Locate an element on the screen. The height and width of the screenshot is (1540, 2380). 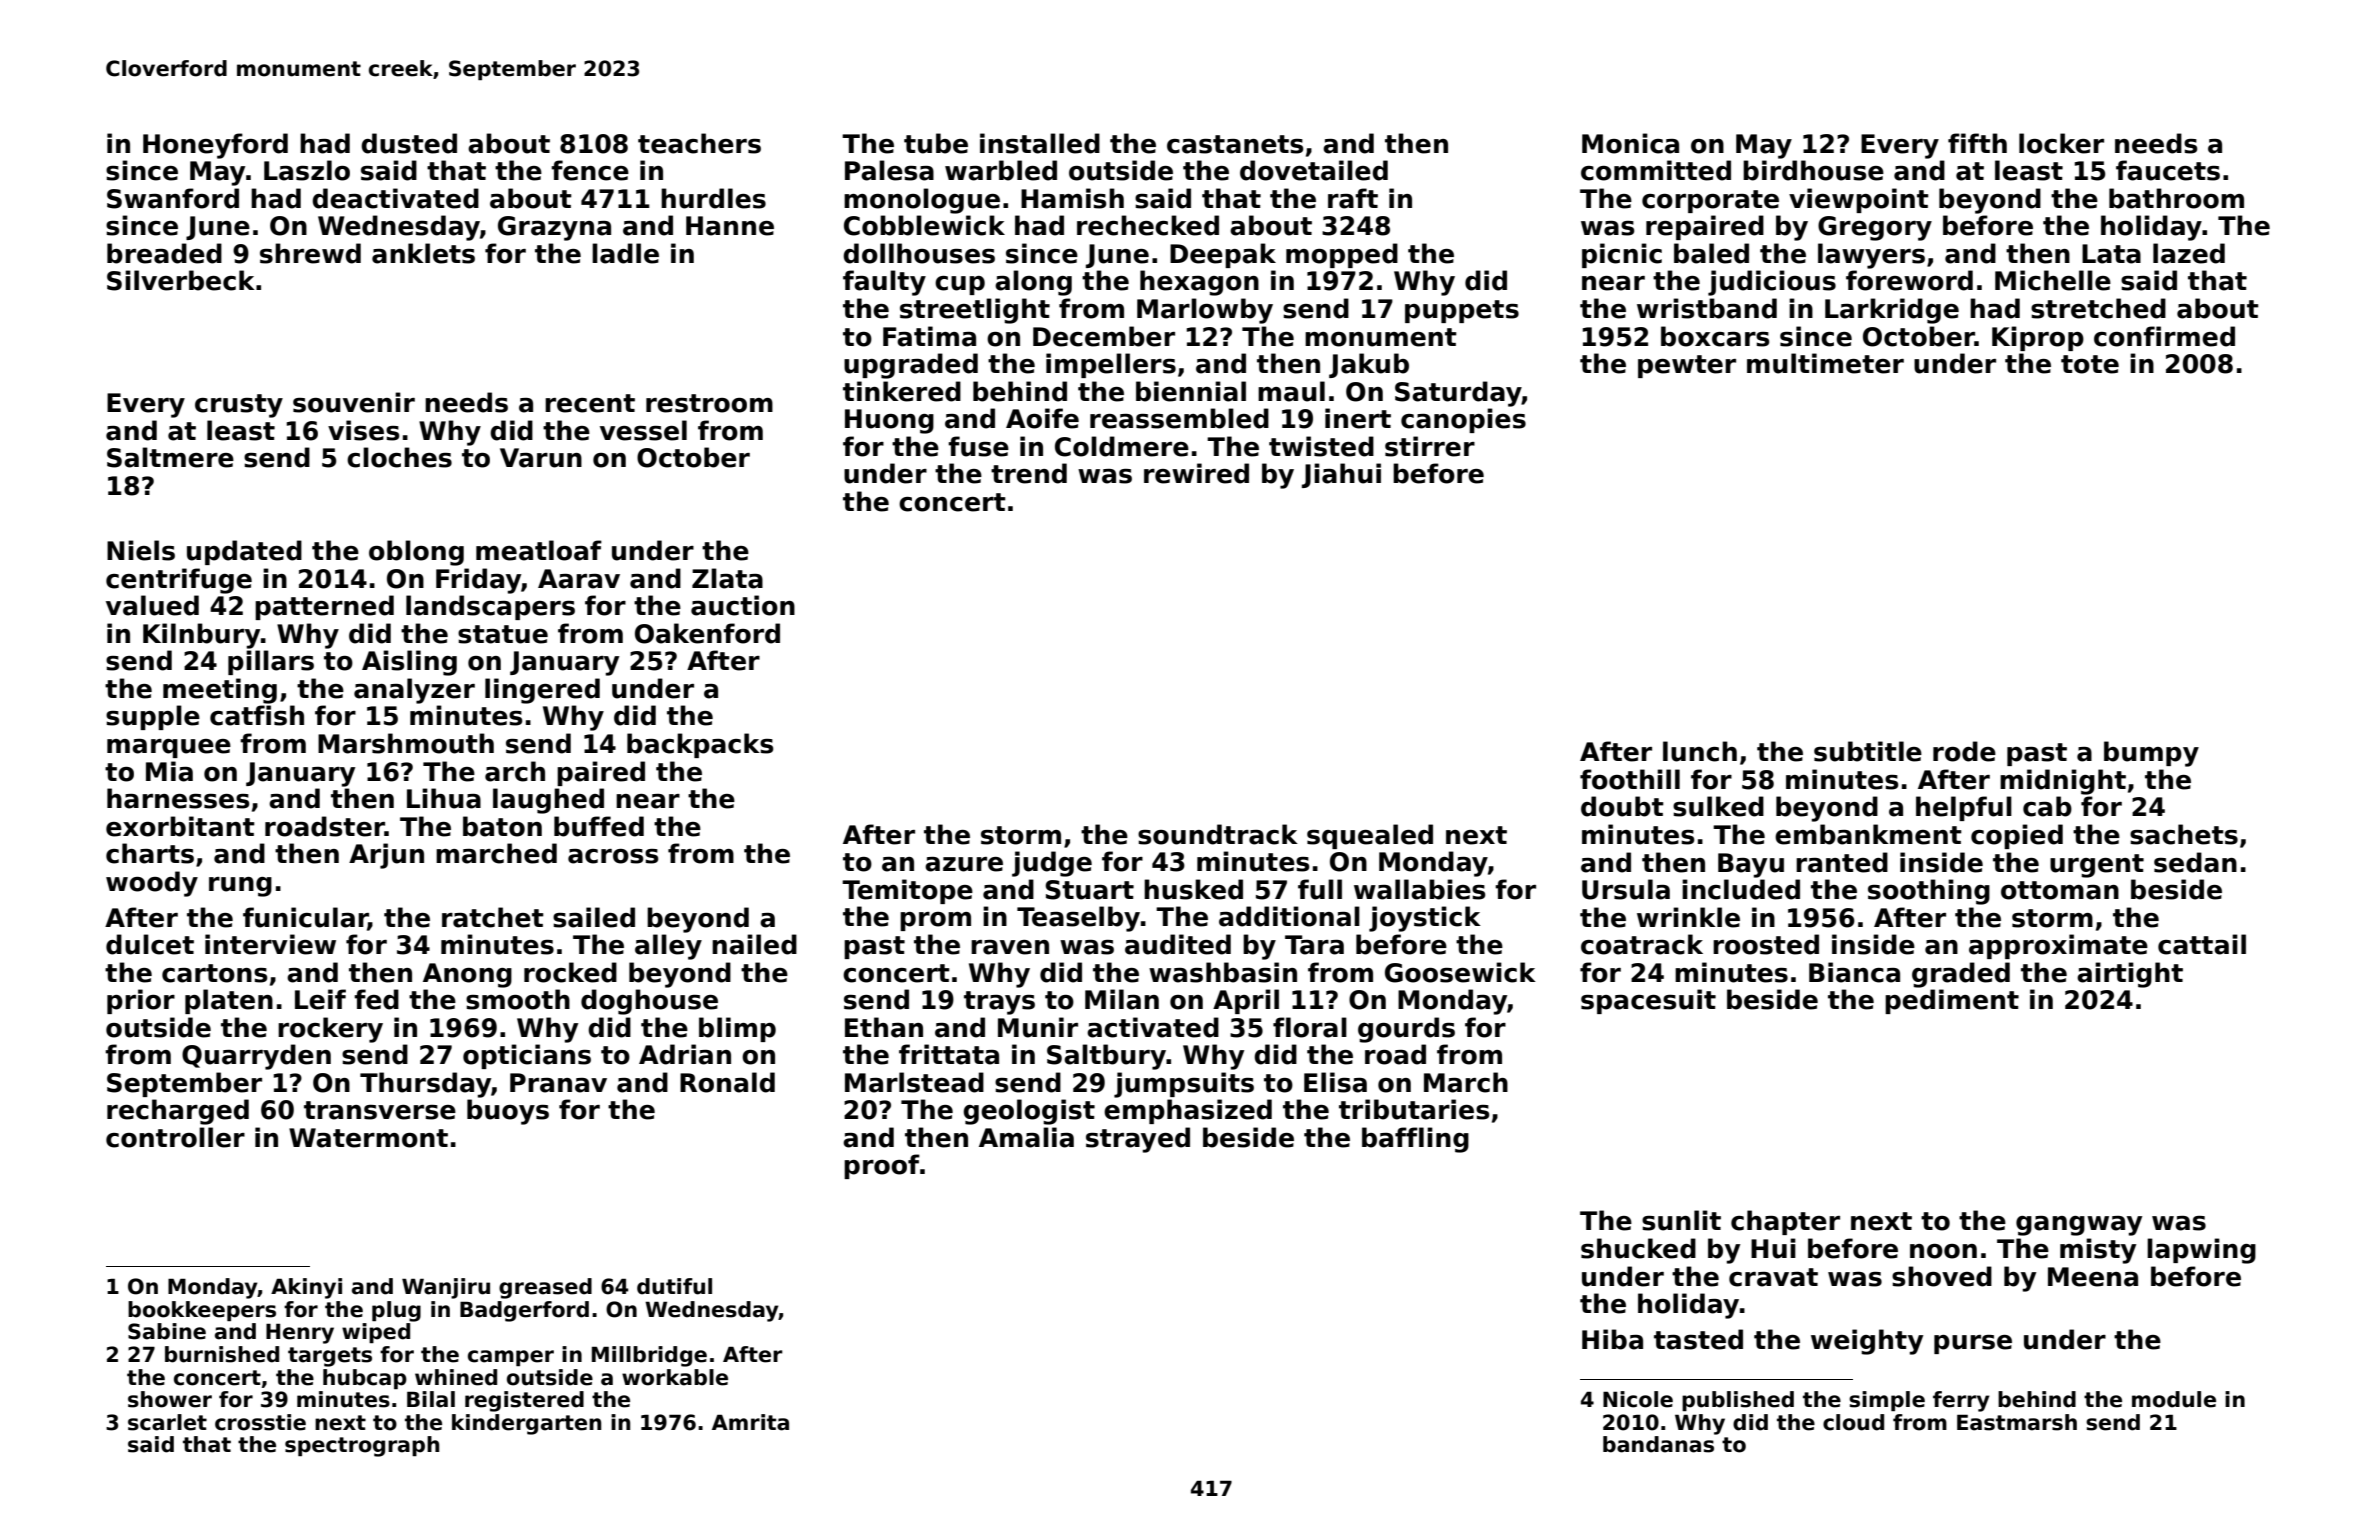
rode is located at coordinates (1964, 751).
